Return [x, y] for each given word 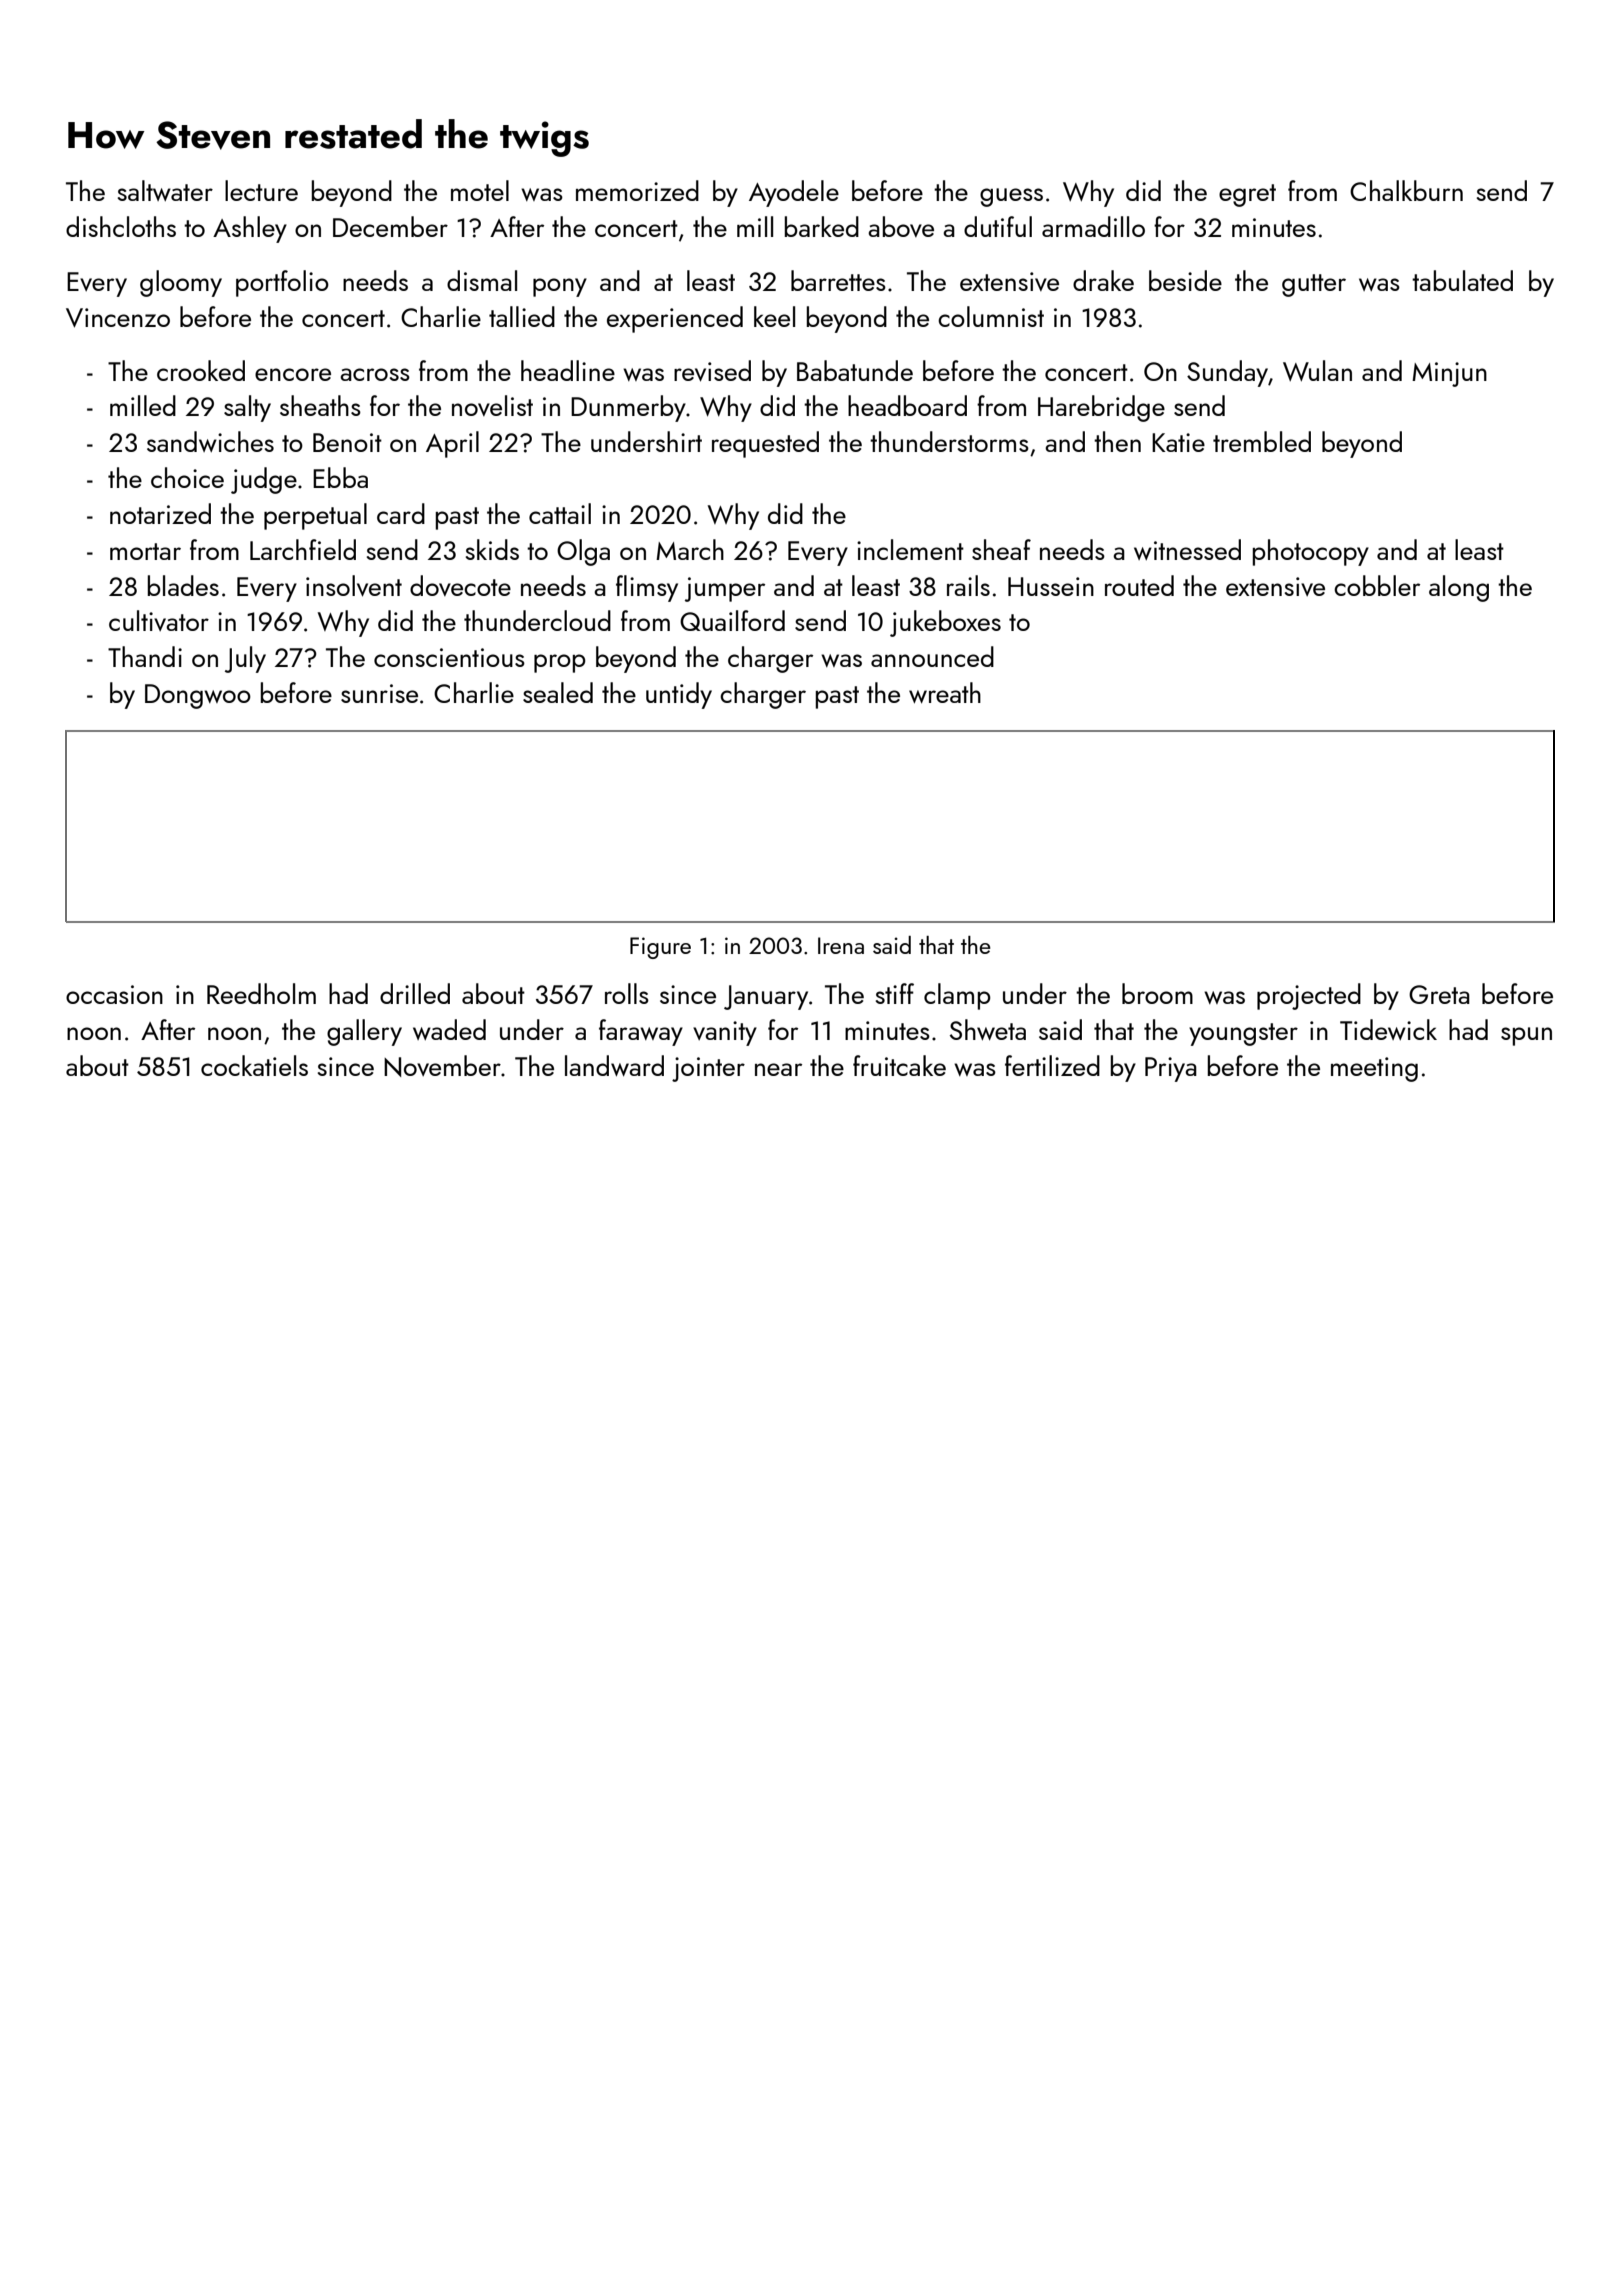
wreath [945, 692]
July [245, 659]
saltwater [165, 190]
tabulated [1462, 280]
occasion [114, 994]
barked [822, 226]
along [1459, 588]
